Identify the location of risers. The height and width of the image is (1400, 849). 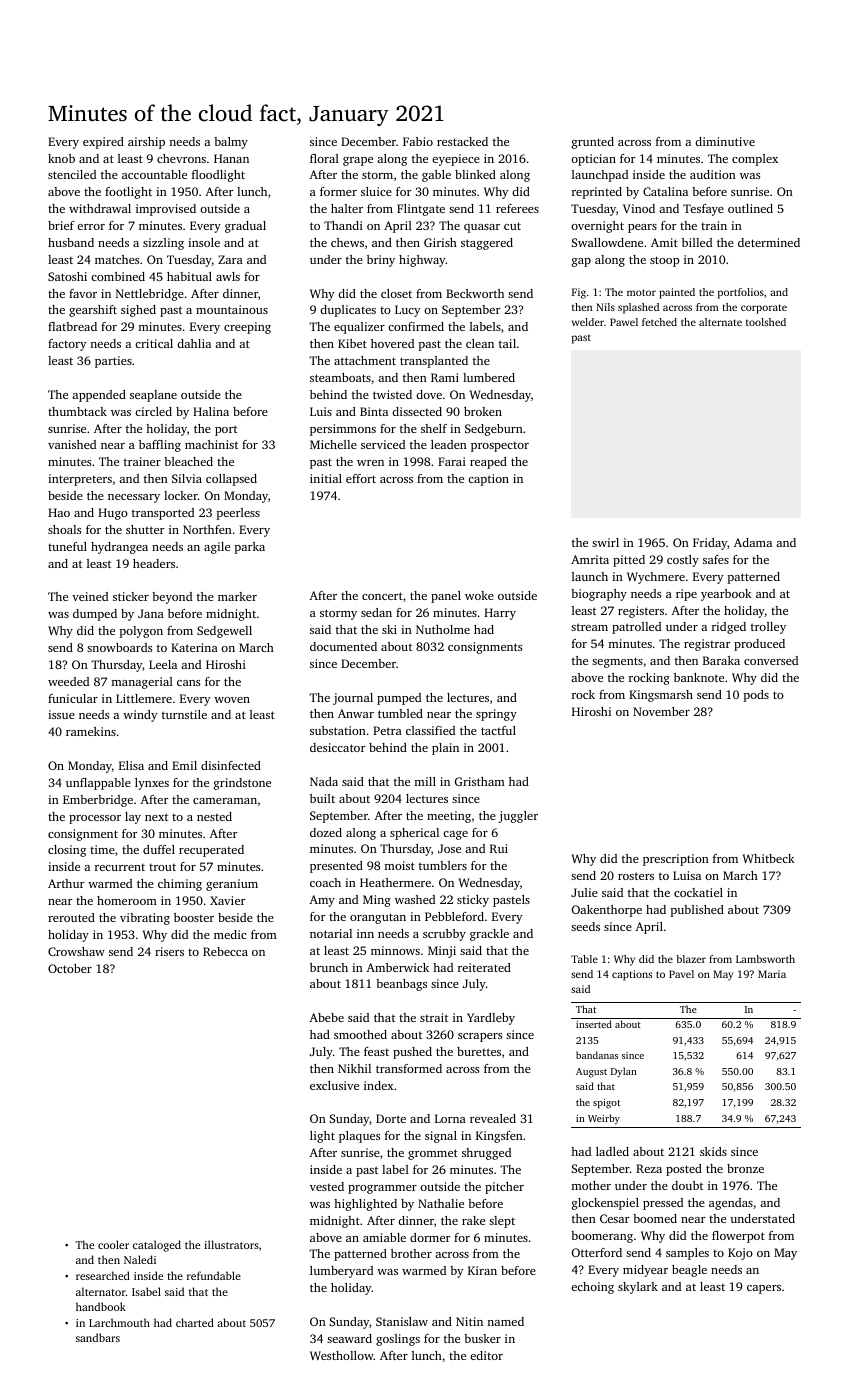
(169, 951).
